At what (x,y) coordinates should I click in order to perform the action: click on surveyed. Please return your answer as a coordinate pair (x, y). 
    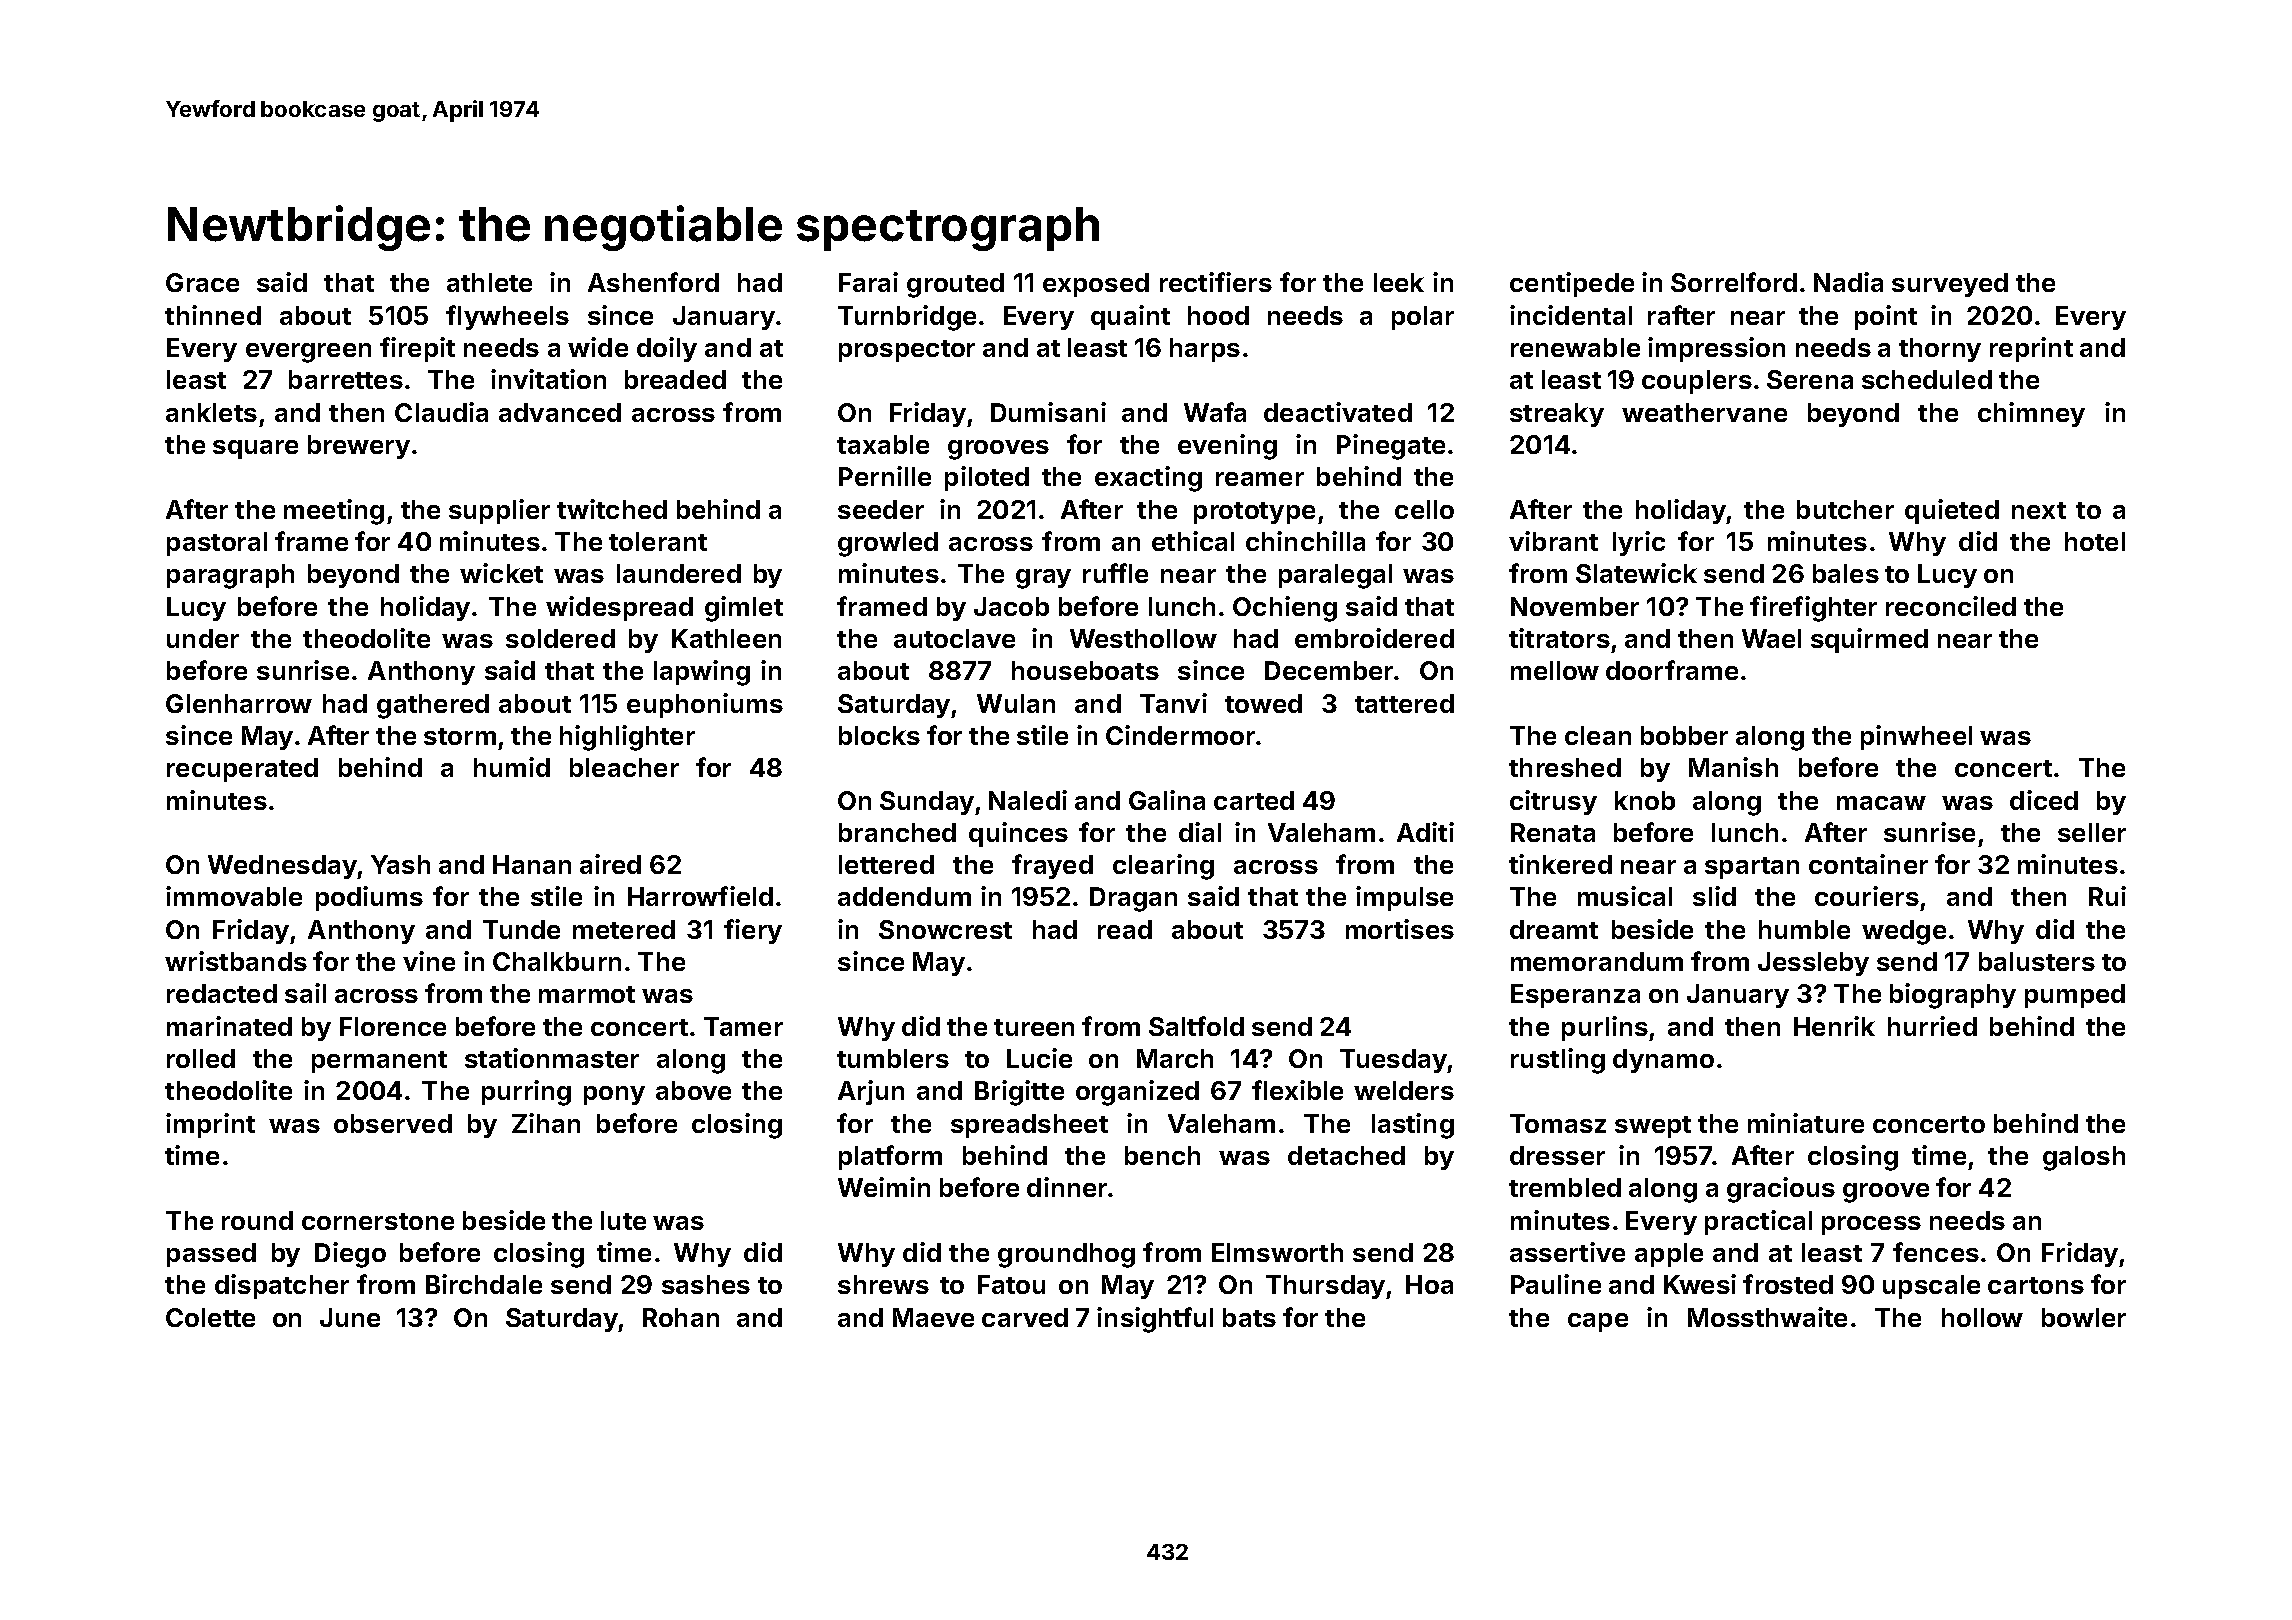
    Looking at the image, I should click on (1950, 285).
